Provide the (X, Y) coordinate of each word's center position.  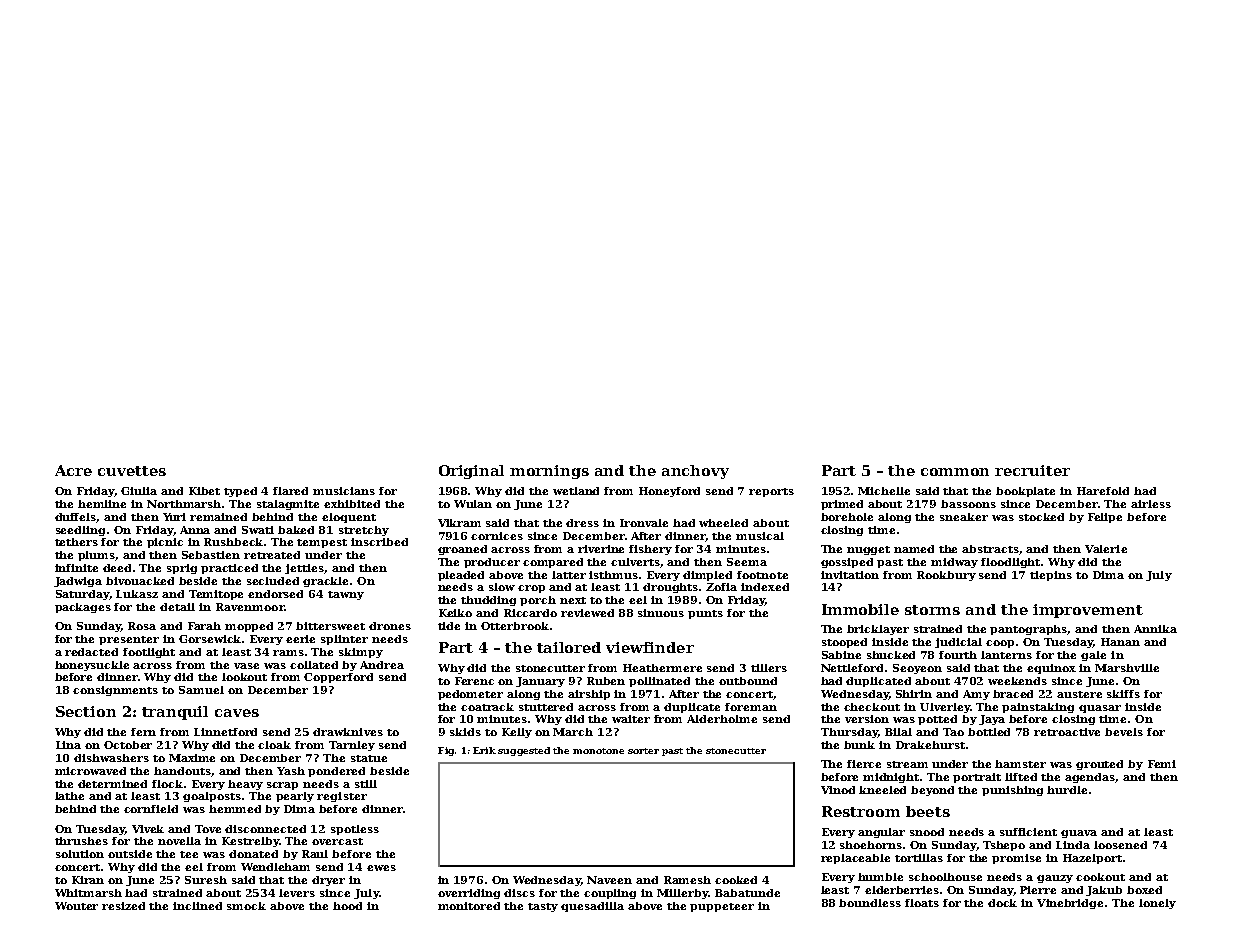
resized (123, 906)
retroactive (1067, 732)
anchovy (695, 472)
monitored (469, 906)
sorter (643, 751)
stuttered (546, 707)
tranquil (175, 713)
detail (177, 607)
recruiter (1032, 470)
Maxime (192, 758)
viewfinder (650, 647)
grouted (1099, 765)
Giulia (139, 491)
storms (932, 610)
